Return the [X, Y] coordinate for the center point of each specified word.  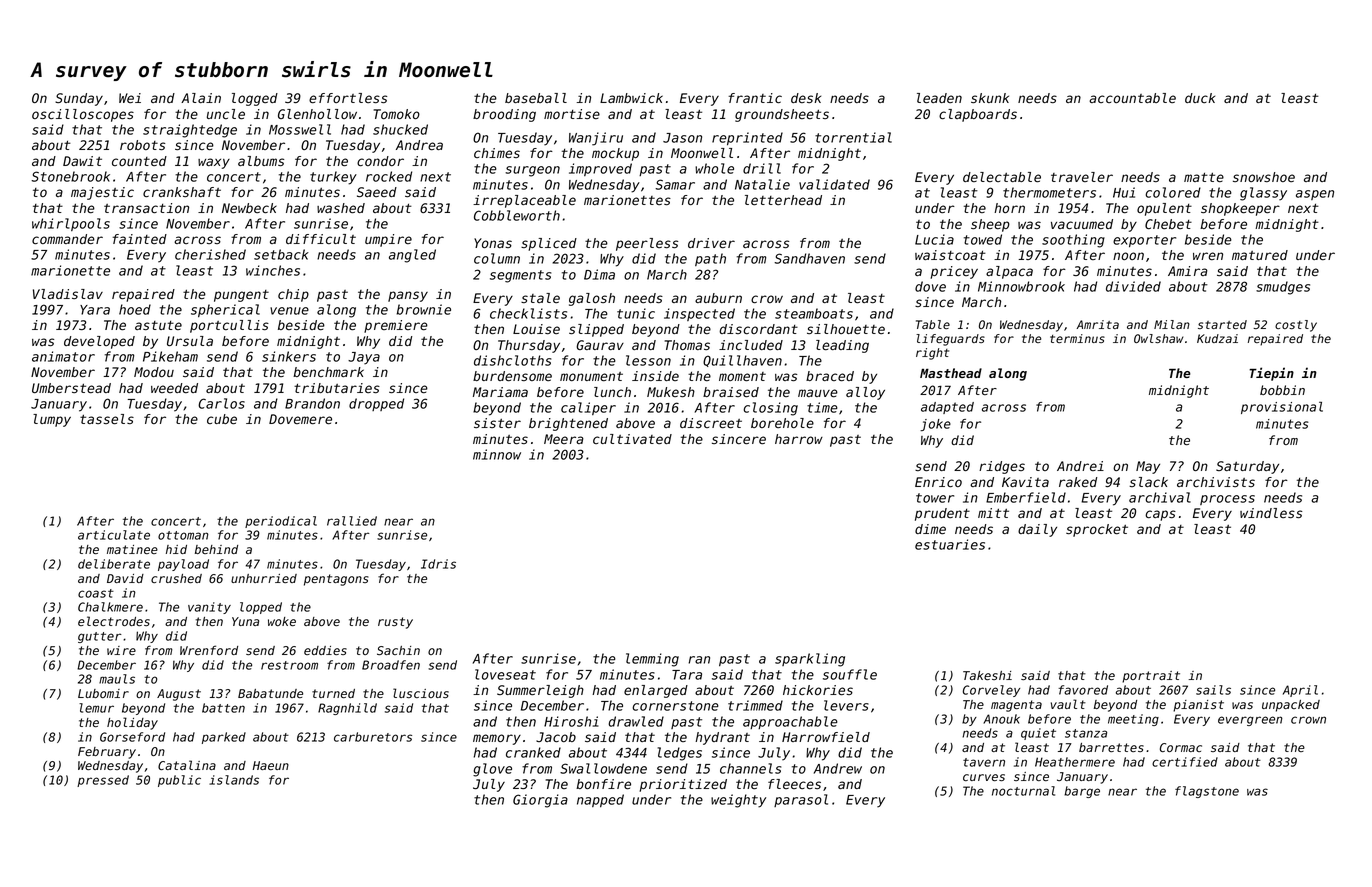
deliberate [114, 564]
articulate [114, 535]
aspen [1315, 195]
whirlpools [71, 224]
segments [520, 276]
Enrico [938, 482]
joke [935, 425]
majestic [102, 193]
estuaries [950, 544]
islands [234, 780]
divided [1133, 286]
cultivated [632, 439]
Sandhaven [809, 258]
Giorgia [540, 801]
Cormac [1181, 747]
